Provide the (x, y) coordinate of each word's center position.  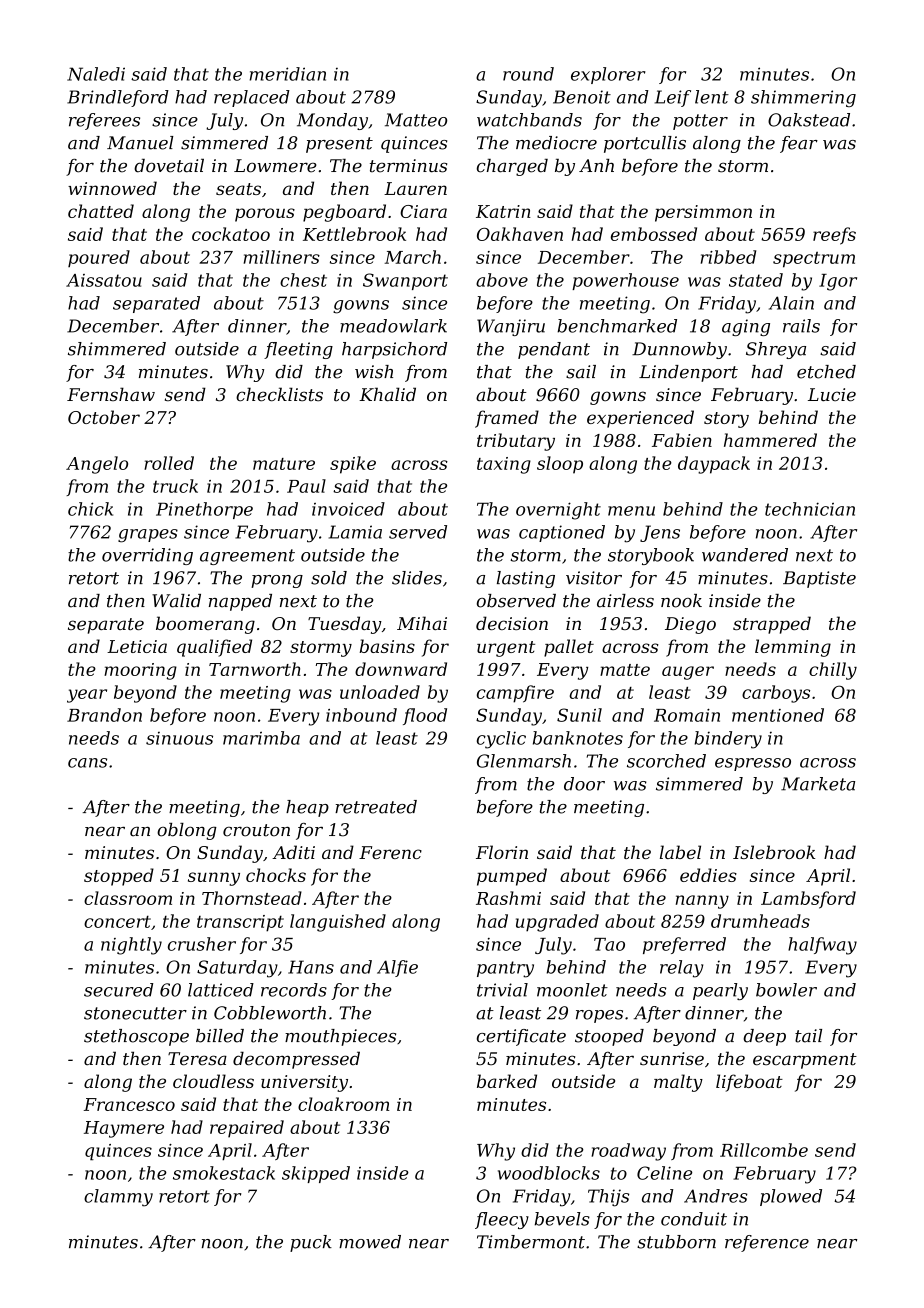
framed (507, 419)
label (680, 852)
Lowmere (275, 166)
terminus (408, 166)
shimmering (803, 98)
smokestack (224, 1173)
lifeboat (749, 1083)
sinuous (179, 738)
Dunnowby (679, 350)
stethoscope (136, 1037)
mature (284, 464)
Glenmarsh (524, 761)
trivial (502, 990)
